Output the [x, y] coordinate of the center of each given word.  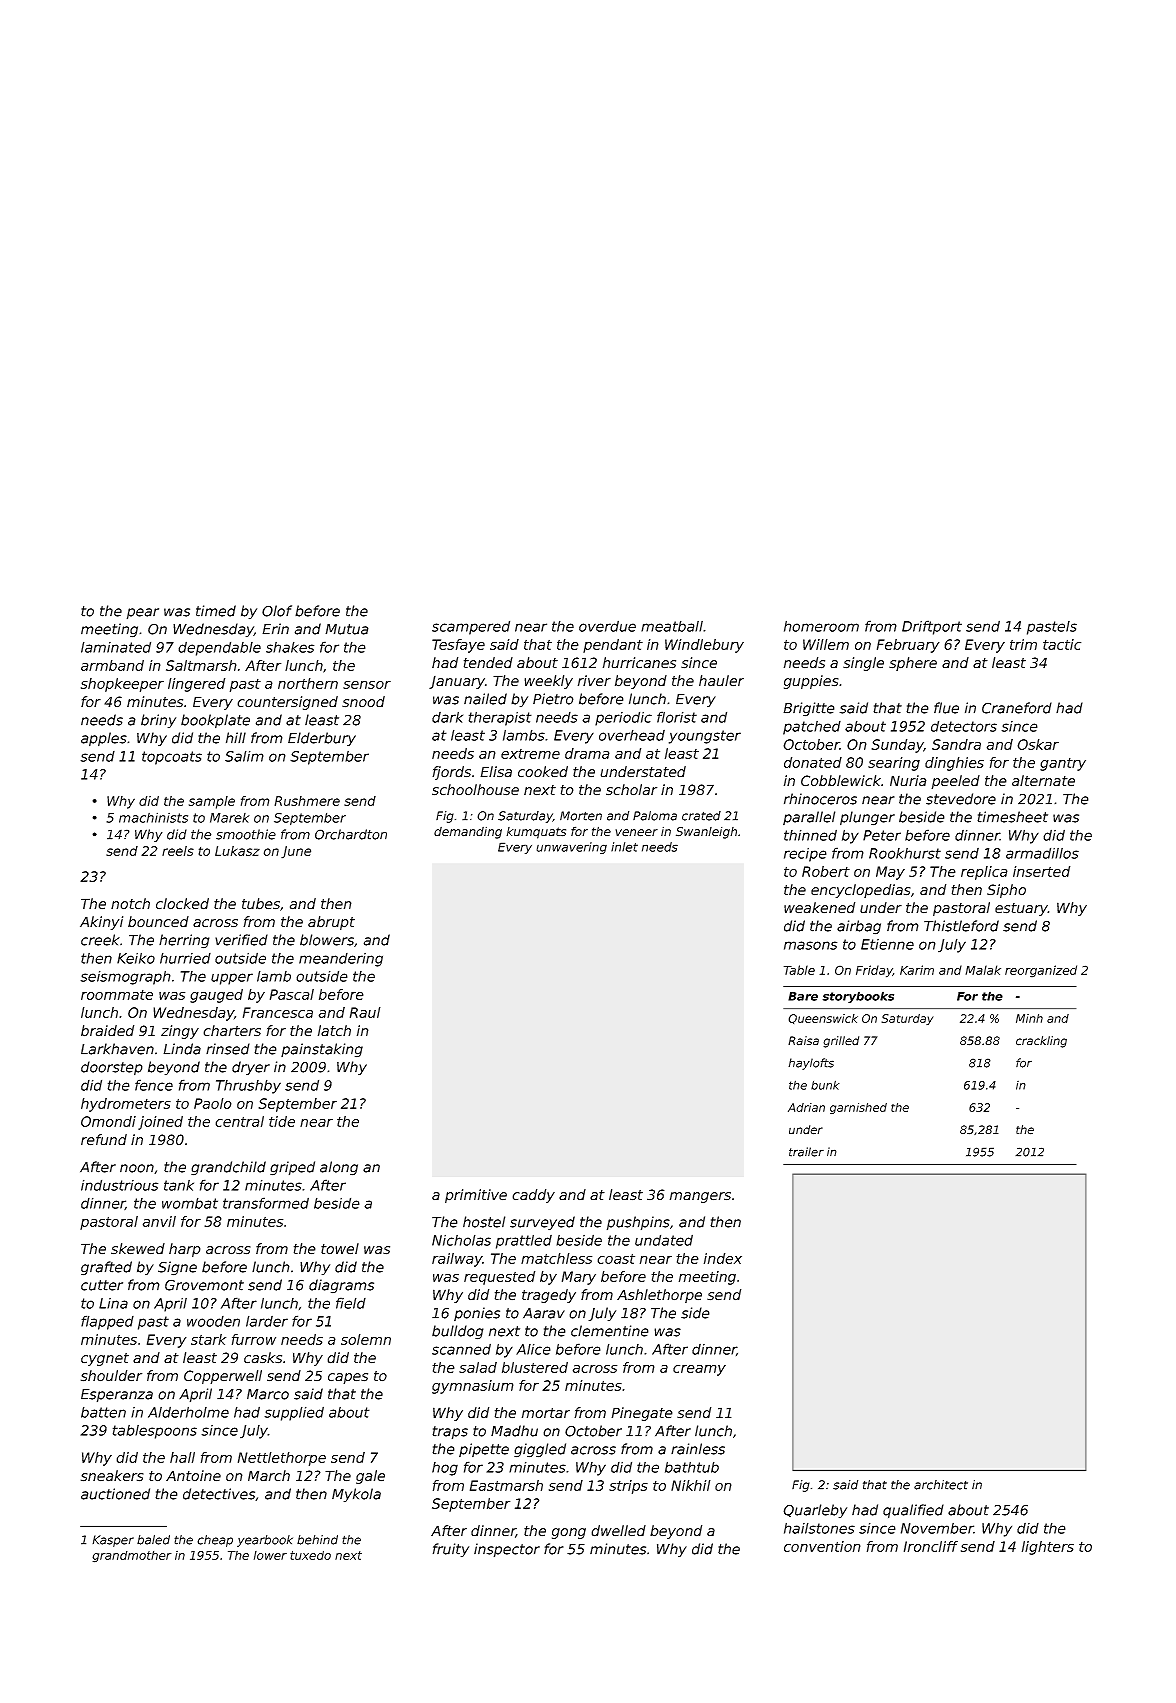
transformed [266, 1203]
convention [822, 1546]
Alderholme [188, 1412]
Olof [277, 611]
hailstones [819, 1528]
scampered [471, 627]
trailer [806, 1152]
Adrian [806, 1107]
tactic [1062, 644]
